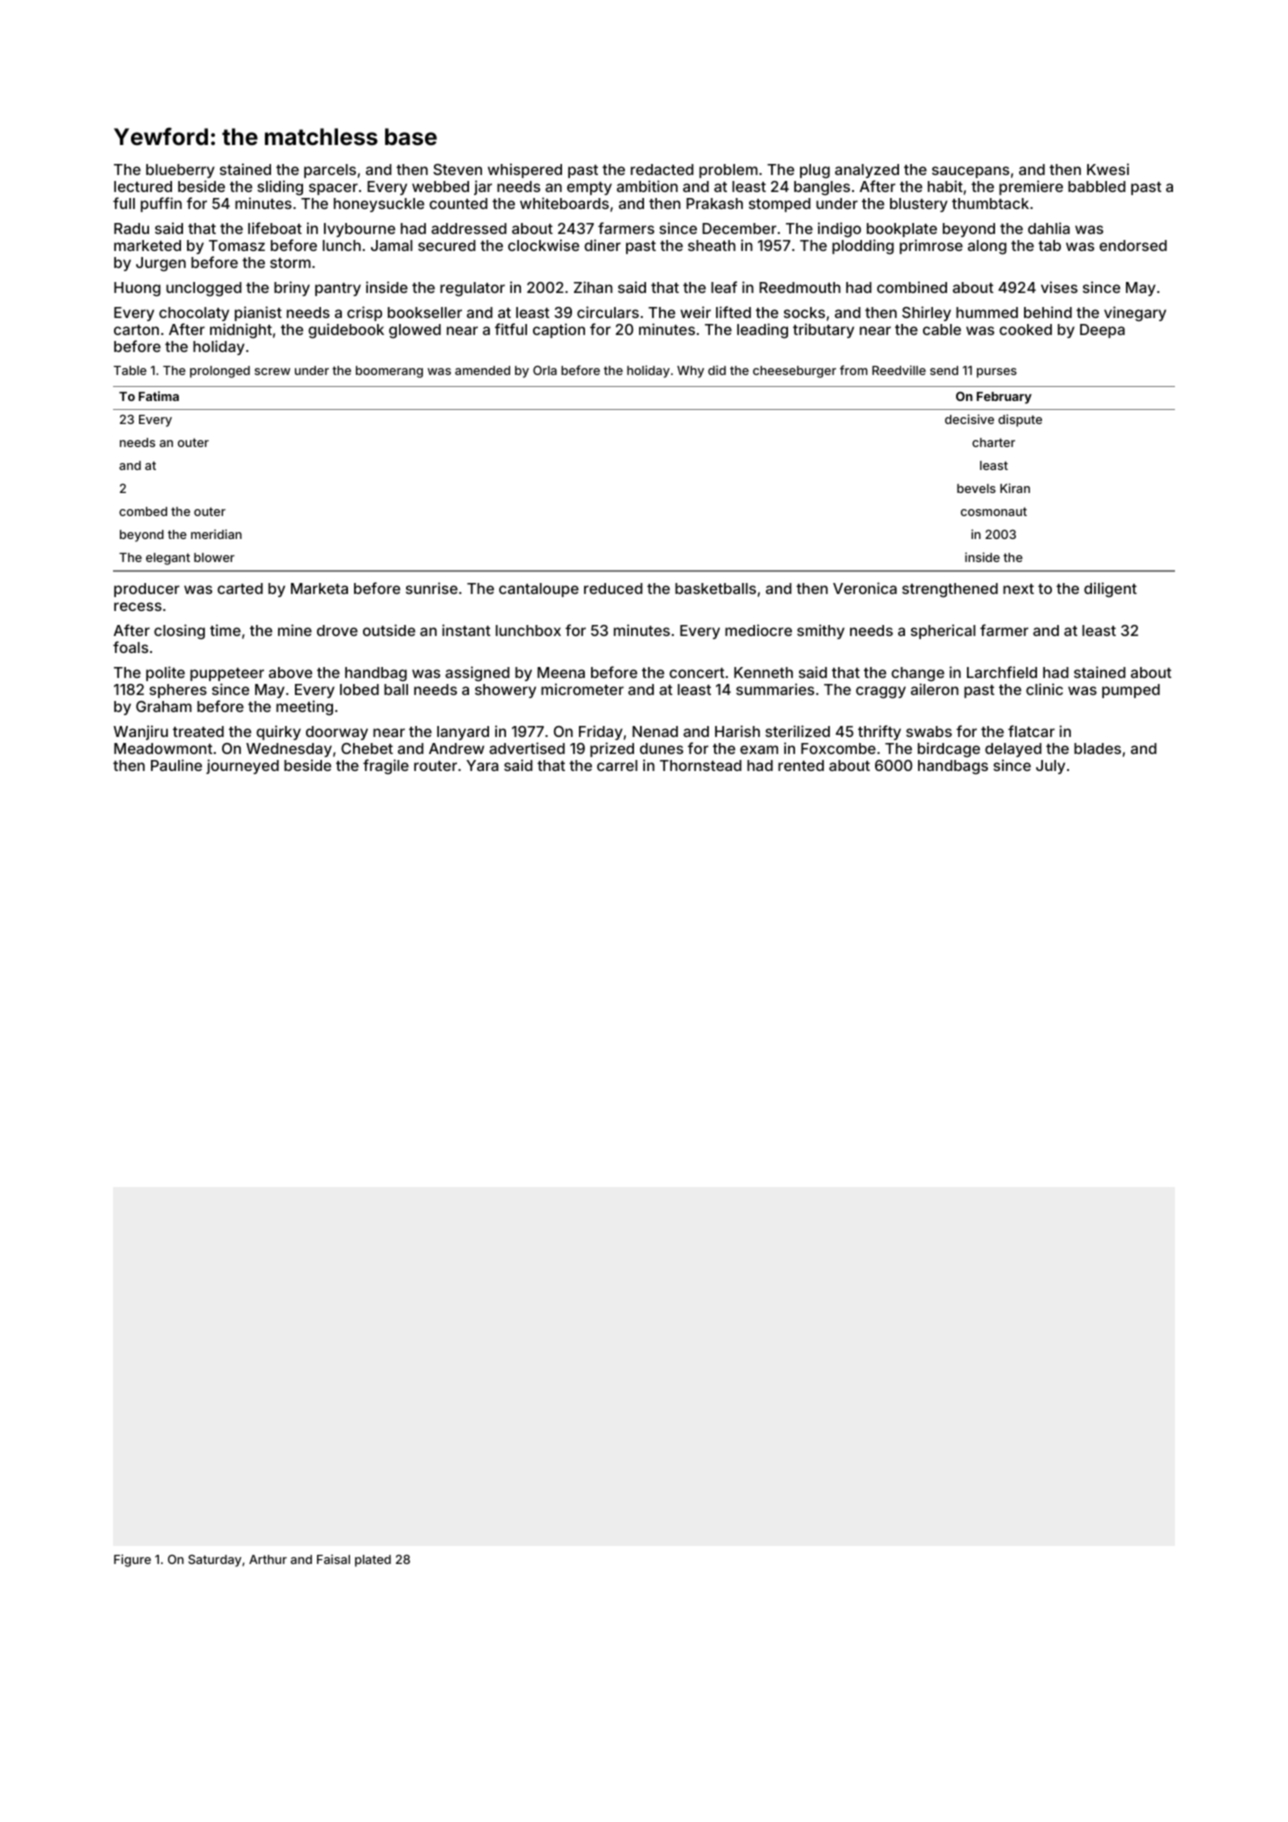 The width and height of the screenshot is (1288, 1822). What do you see at coordinates (801, 765) in the screenshot?
I see `rented` at bounding box center [801, 765].
